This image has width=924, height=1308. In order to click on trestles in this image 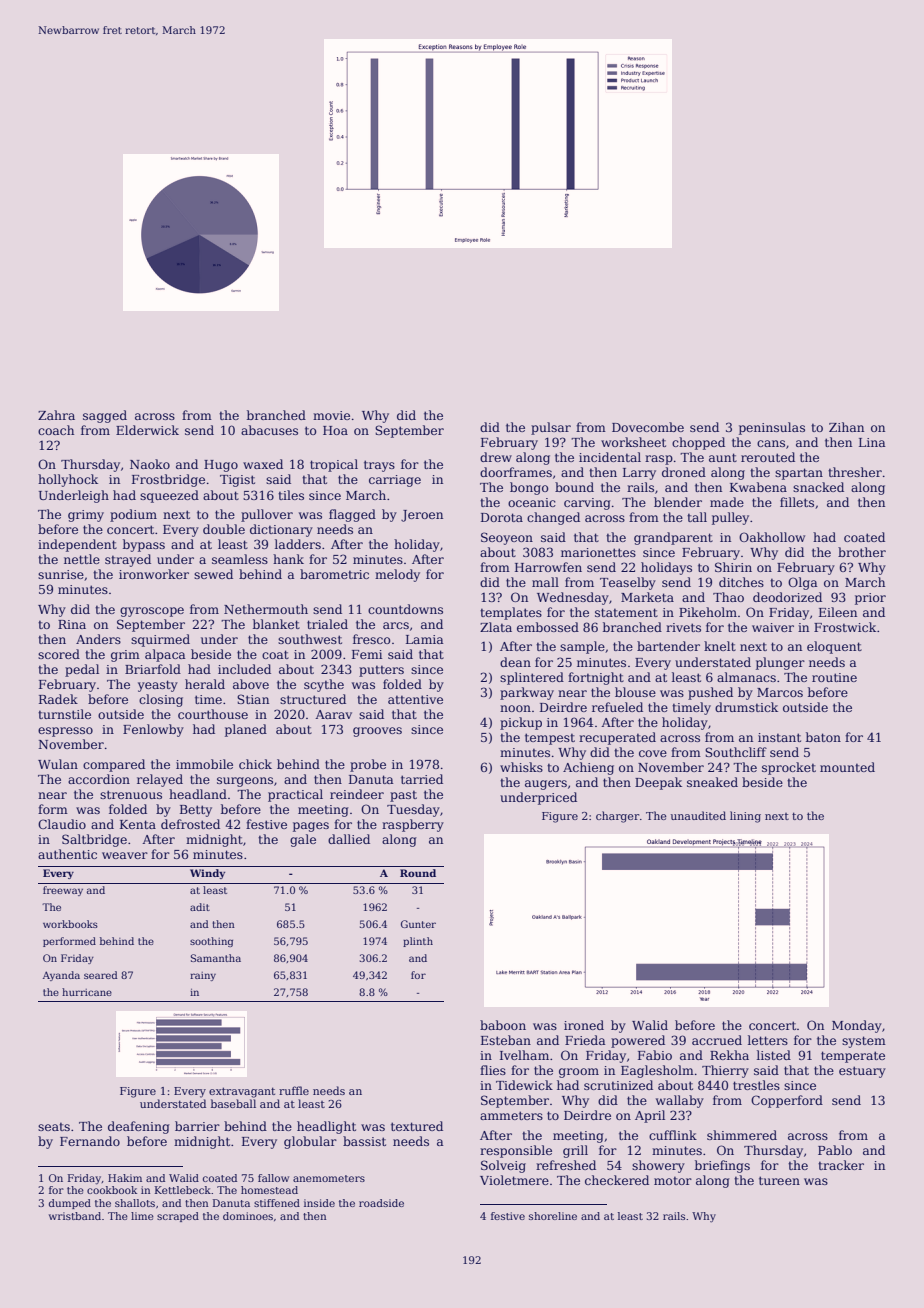, I will do `click(756, 1085)`.
